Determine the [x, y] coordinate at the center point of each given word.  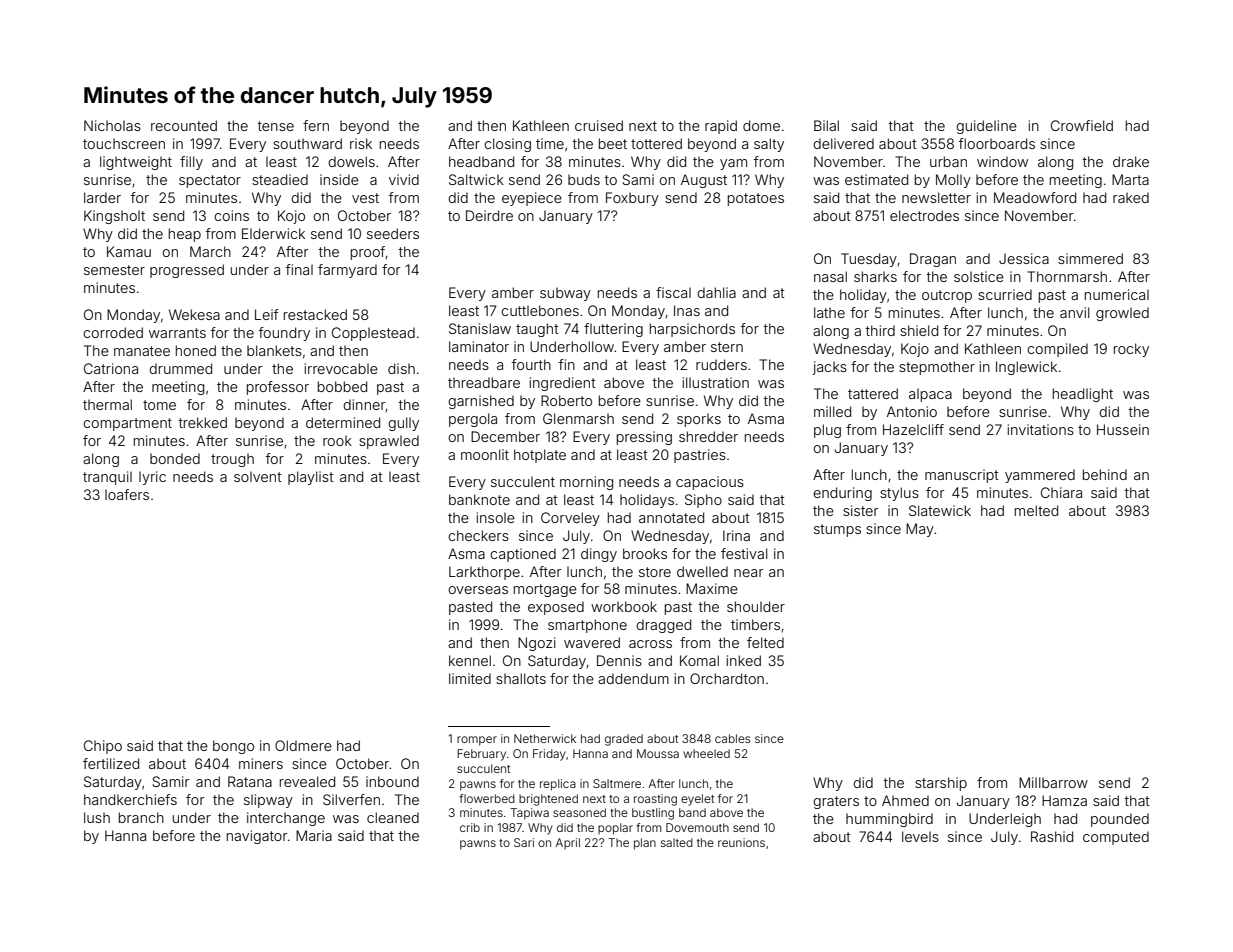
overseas [478, 590]
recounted [184, 125]
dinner [364, 405]
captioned [523, 555]
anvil [1075, 312]
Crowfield [1082, 125]
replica [558, 785]
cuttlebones [540, 310]
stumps [837, 530]
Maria [314, 835]
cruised [599, 125]
